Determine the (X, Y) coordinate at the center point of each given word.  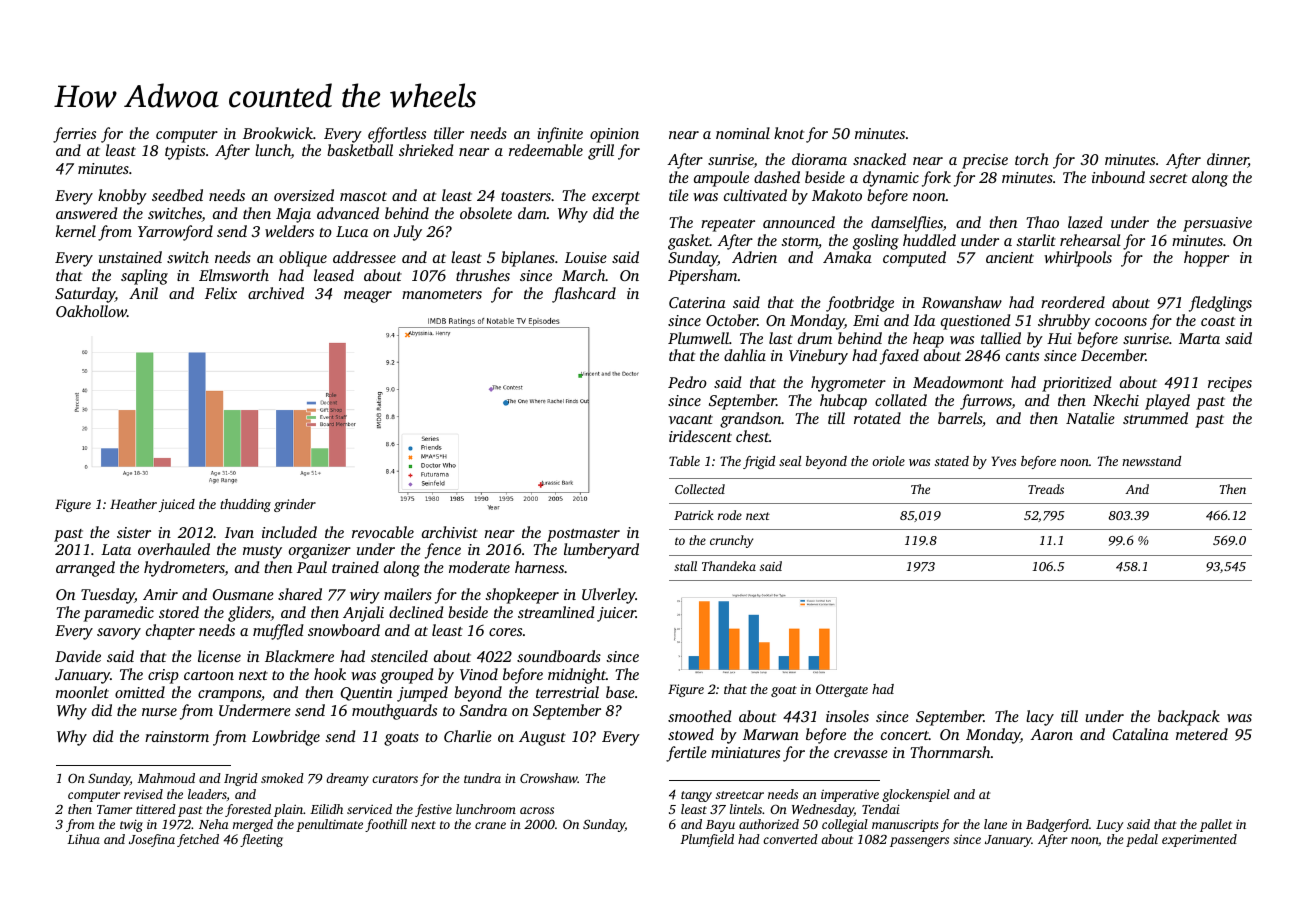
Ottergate (842, 690)
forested (248, 810)
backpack (1189, 718)
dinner (1227, 160)
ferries (74, 135)
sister (134, 532)
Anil (143, 293)
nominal (743, 133)
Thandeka (729, 566)
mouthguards (394, 712)
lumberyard (601, 551)
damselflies (907, 224)
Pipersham (703, 277)
